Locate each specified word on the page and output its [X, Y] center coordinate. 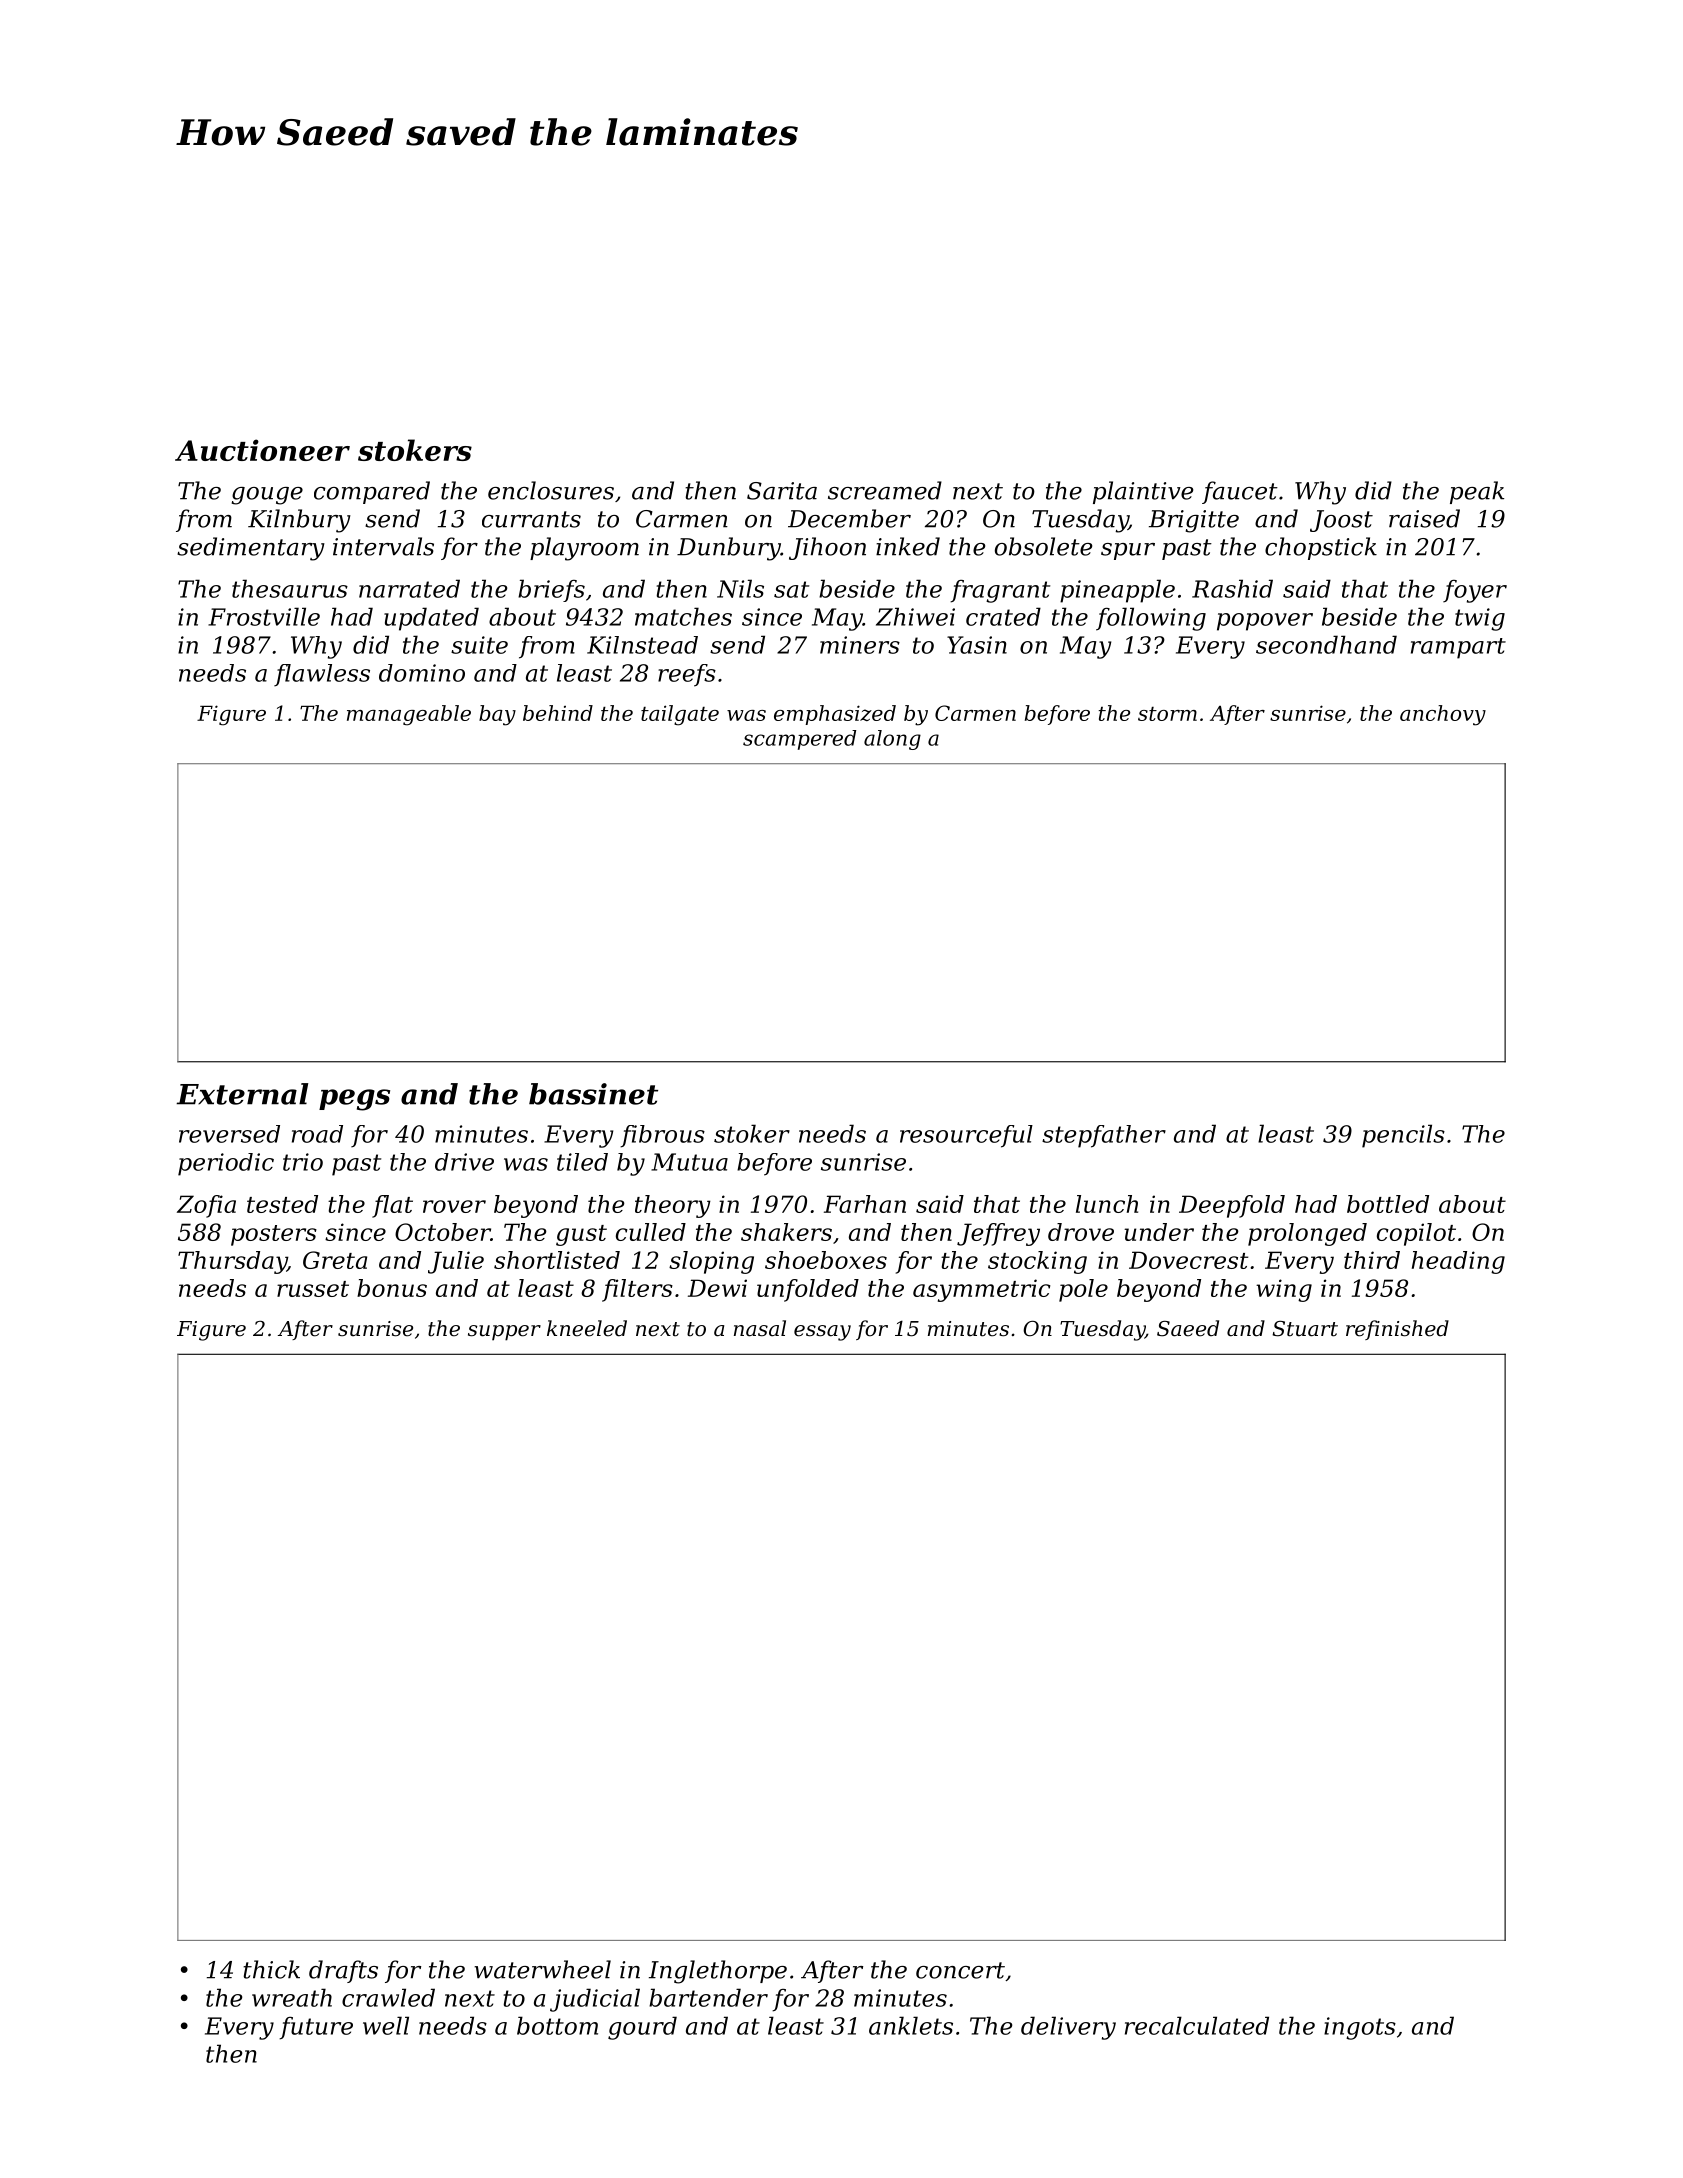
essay [822, 1333]
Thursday [232, 1262]
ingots [1360, 2028]
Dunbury [729, 549]
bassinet [593, 1094]
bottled [1388, 1204]
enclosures [551, 490]
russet [313, 1289]
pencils [1403, 1136]
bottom [557, 2025]
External [242, 1094]
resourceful [966, 1136]
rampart [1458, 648]
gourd [642, 2028]
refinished [1397, 1330]
